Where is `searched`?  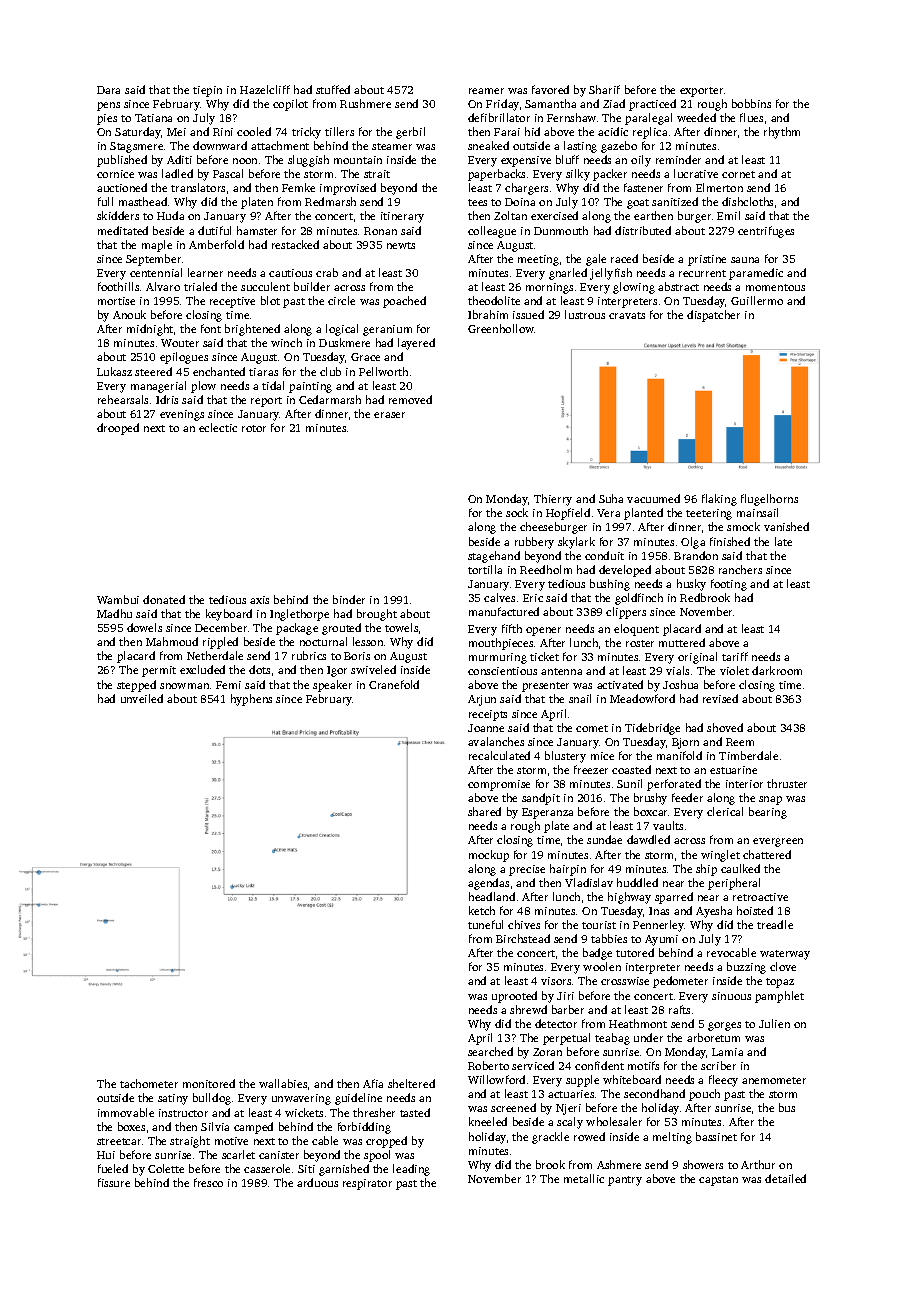
searched is located at coordinates (490, 1051).
